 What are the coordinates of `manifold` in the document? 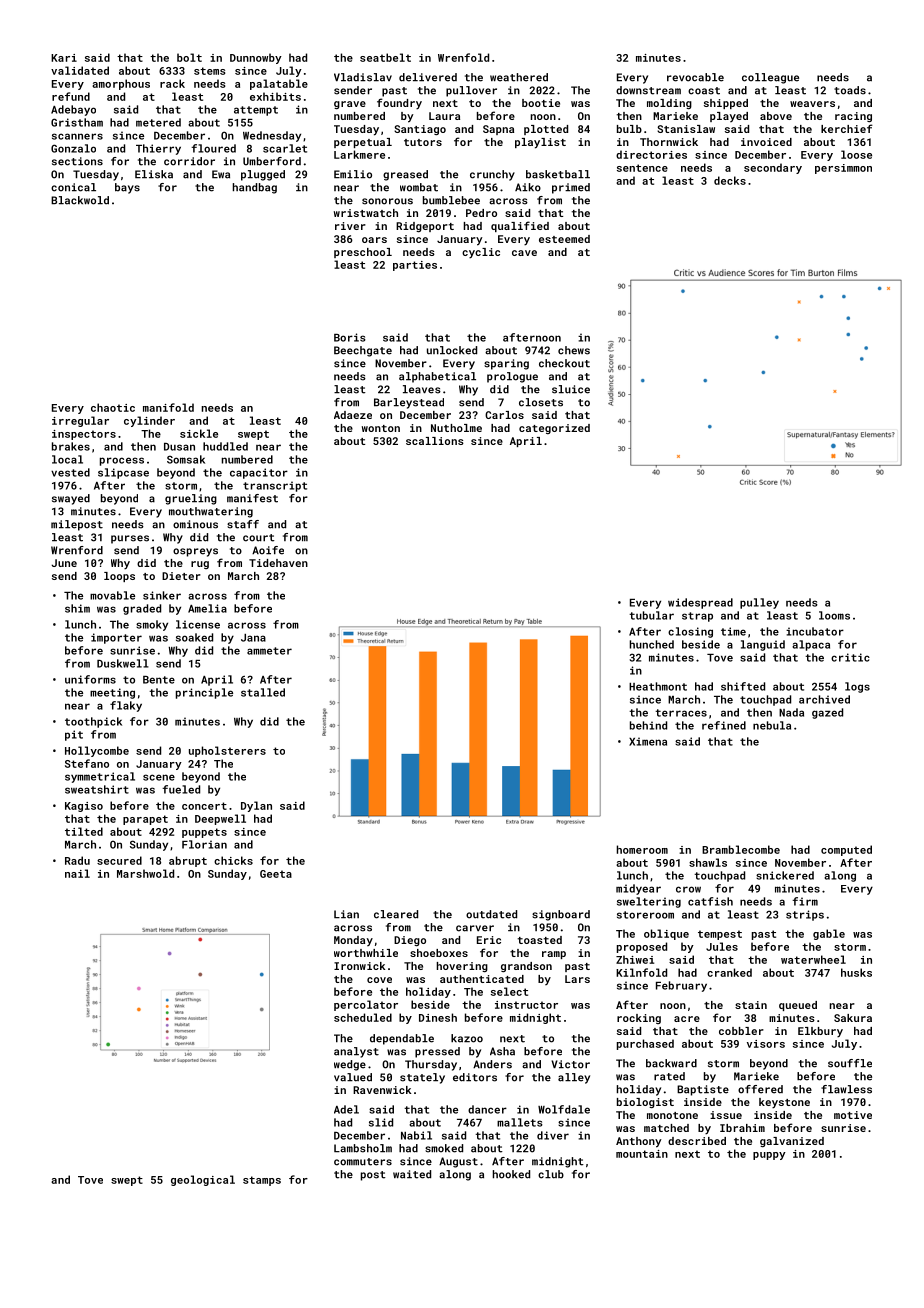 It's located at (168, 407).
